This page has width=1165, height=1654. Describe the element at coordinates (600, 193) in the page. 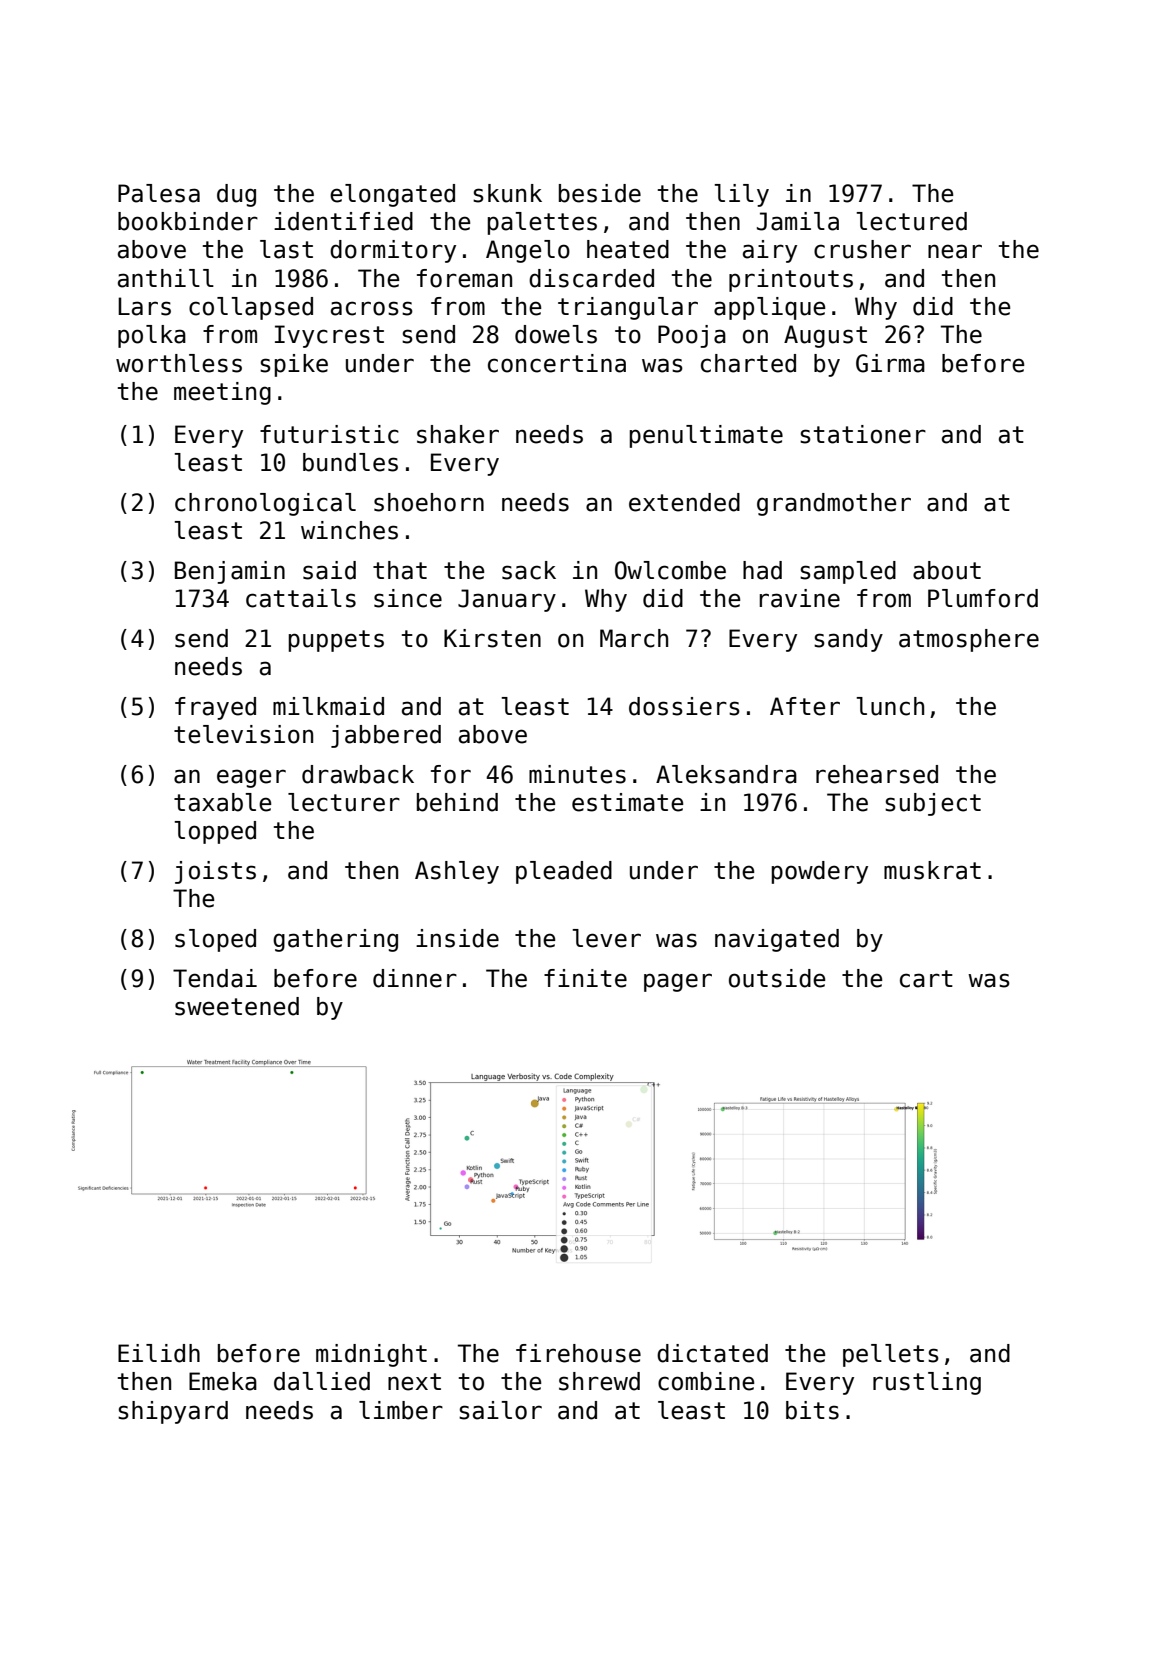

I see `beside` at that location.
